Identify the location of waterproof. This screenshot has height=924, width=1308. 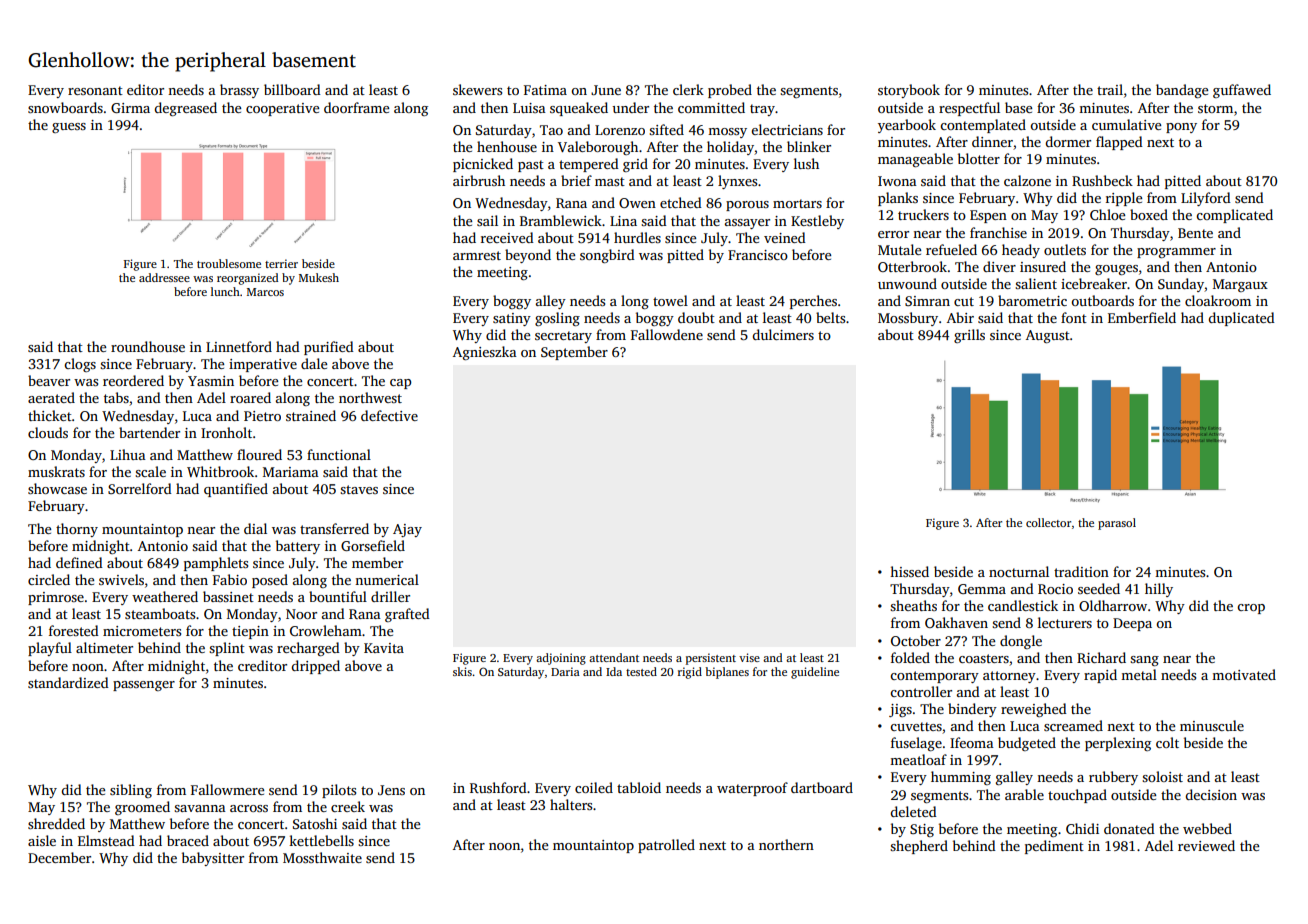
(752, 789).
